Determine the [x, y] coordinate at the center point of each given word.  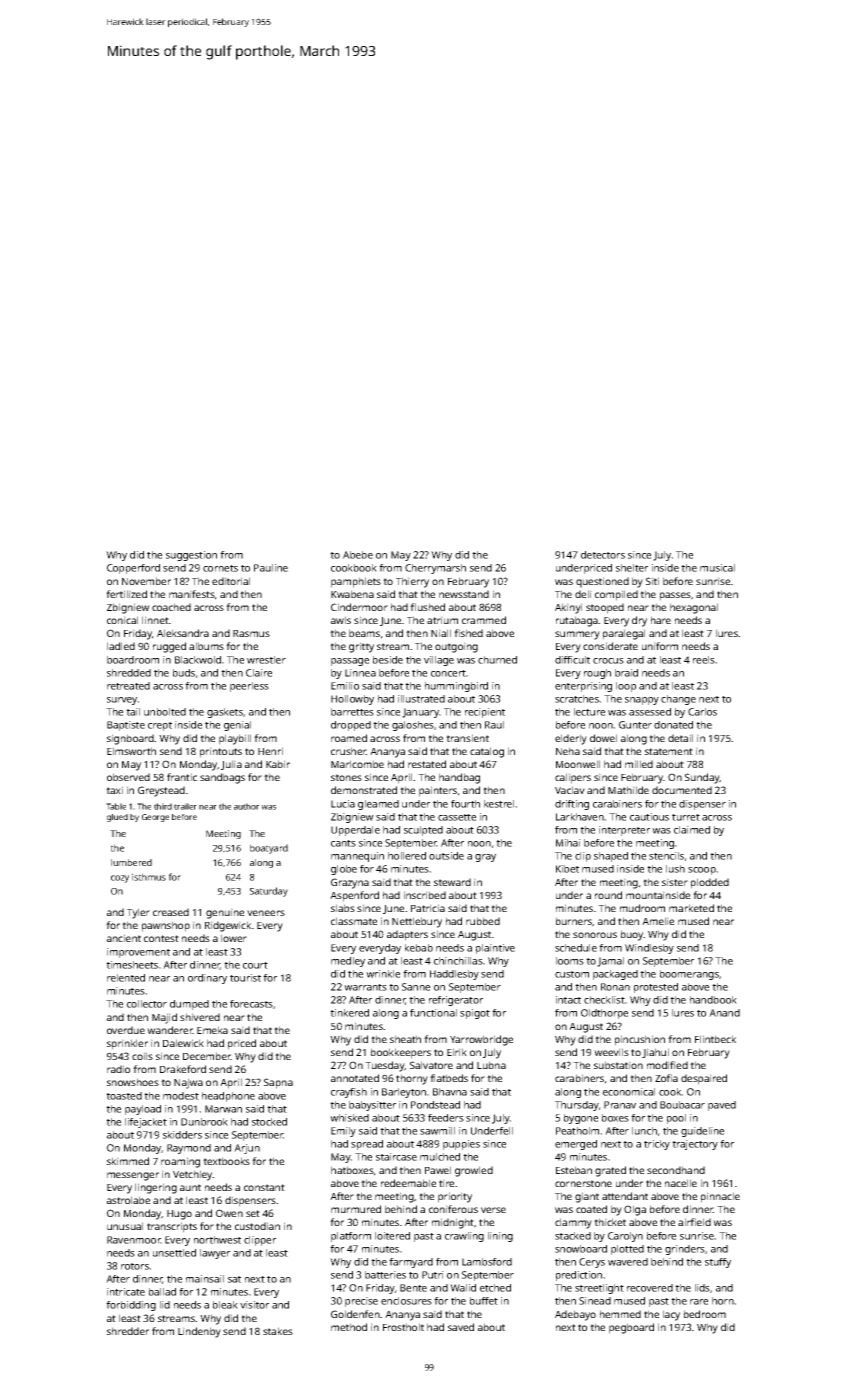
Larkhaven [580, 817]
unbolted [165, 712]
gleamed [378, 805]
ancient [124, 938]
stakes [278, 1331]
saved [461, 1327]
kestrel [499, 804]
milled [639, 764]
